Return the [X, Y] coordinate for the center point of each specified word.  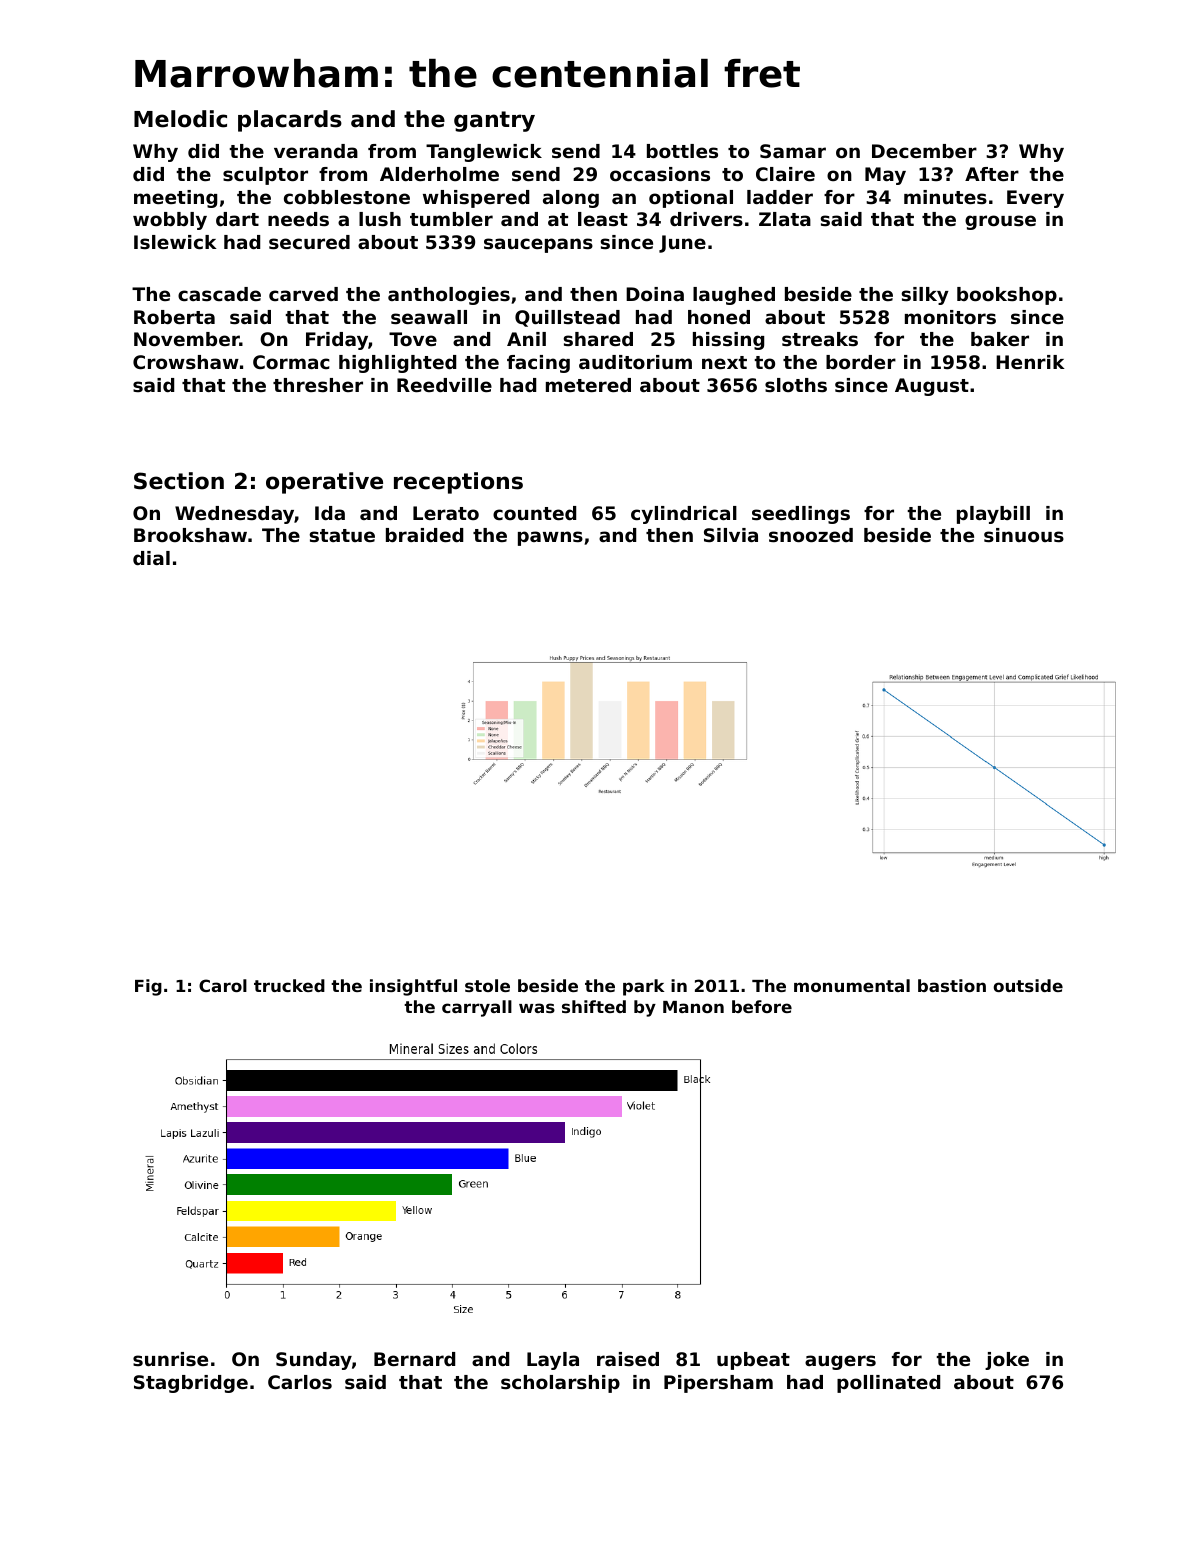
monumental [852, 985]
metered [588, 385]
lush [380, 219]
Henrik [1030, 362]
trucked [289, 985]
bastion [952, 985]
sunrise [170, 1359]
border [861, 362]
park [643, 987]
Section [179, 481]
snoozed [811, 535]
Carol [223, 985]
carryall [477, 1008]
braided [424, 535]
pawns [550, 538]
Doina [655, 294]
